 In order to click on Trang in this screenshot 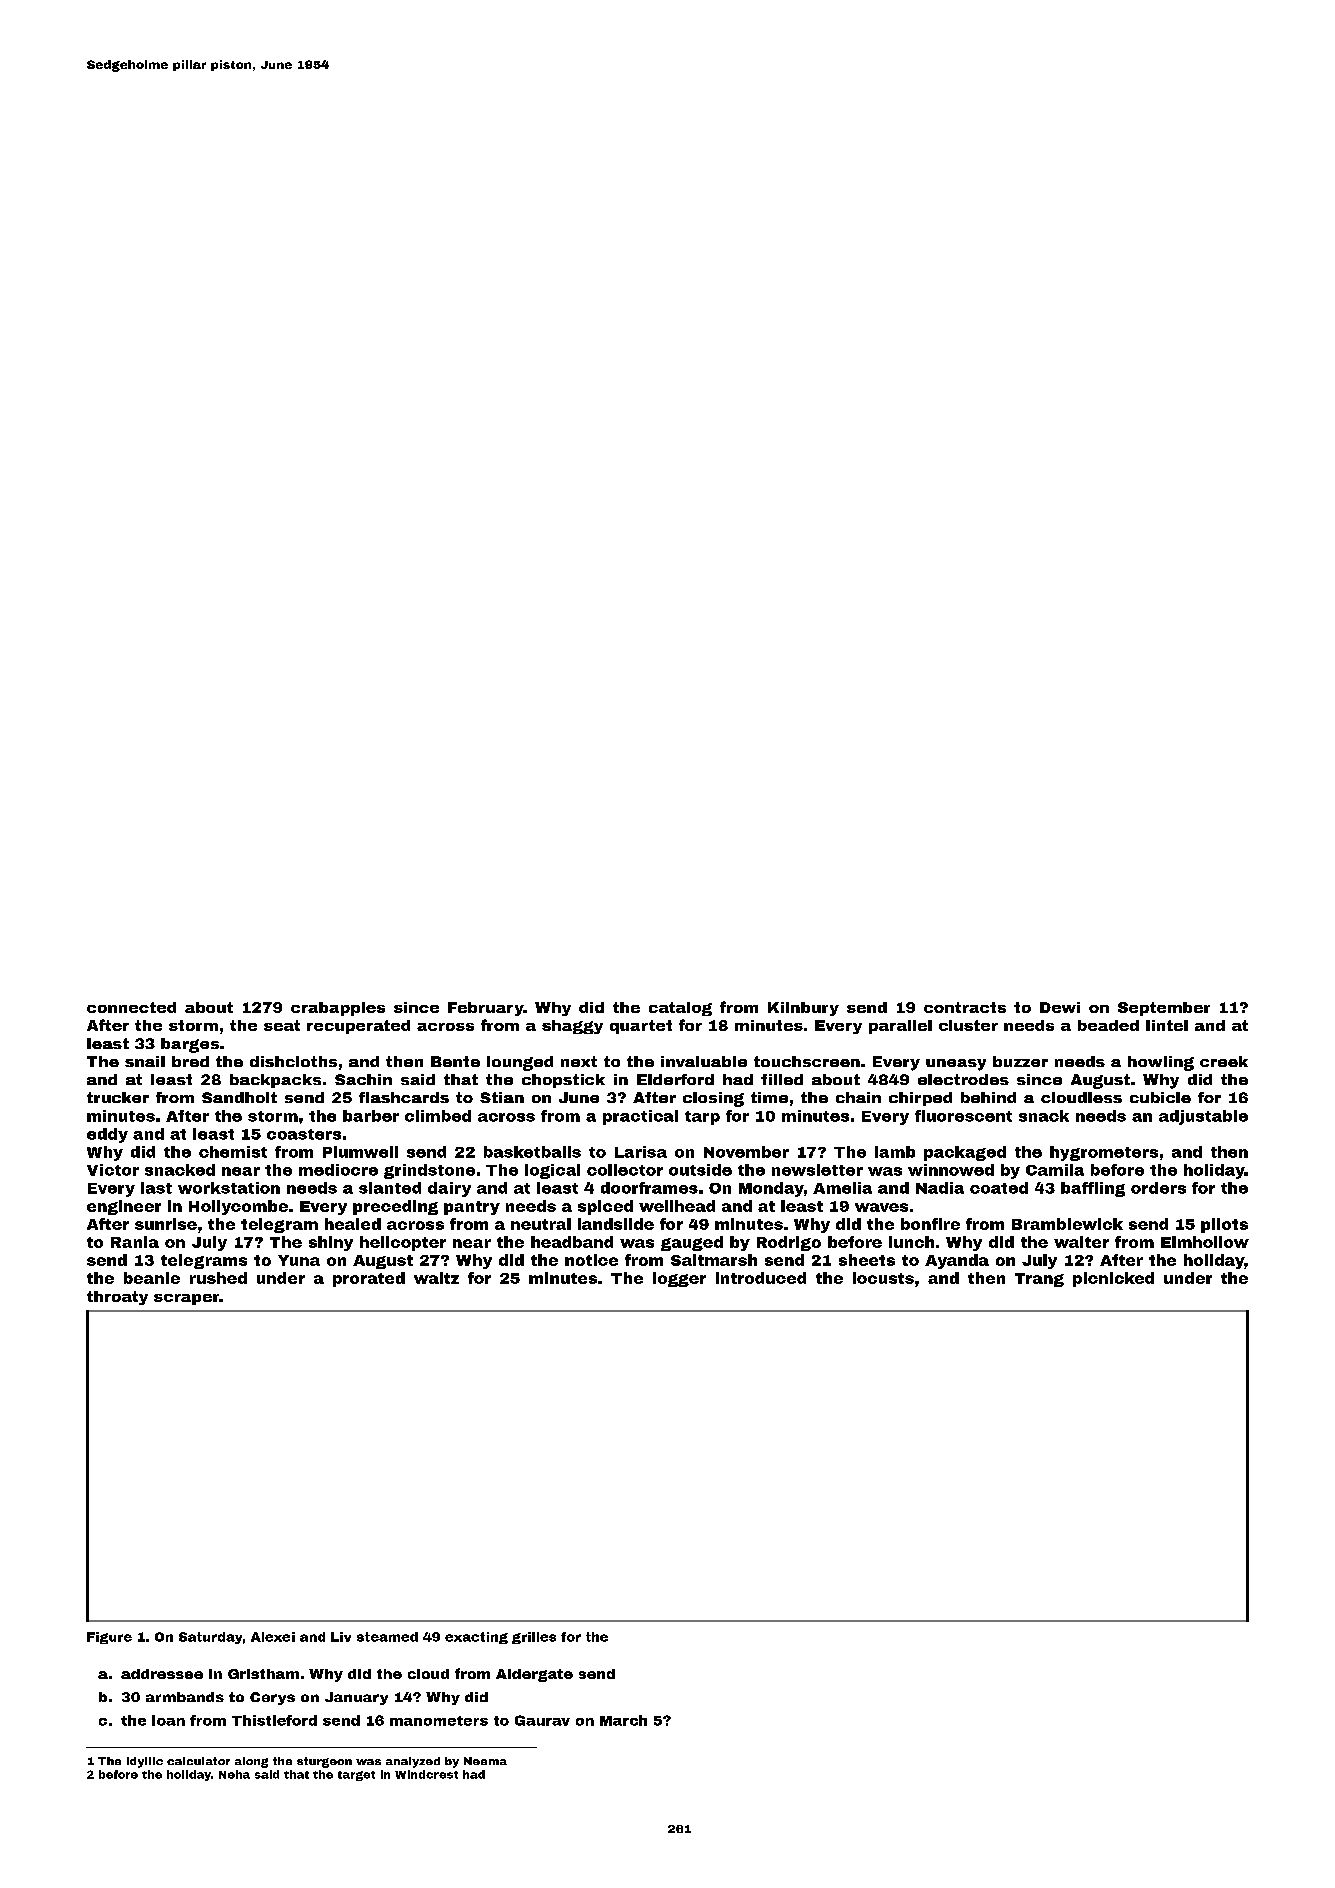, I will do `click(1039, 1280)`.
